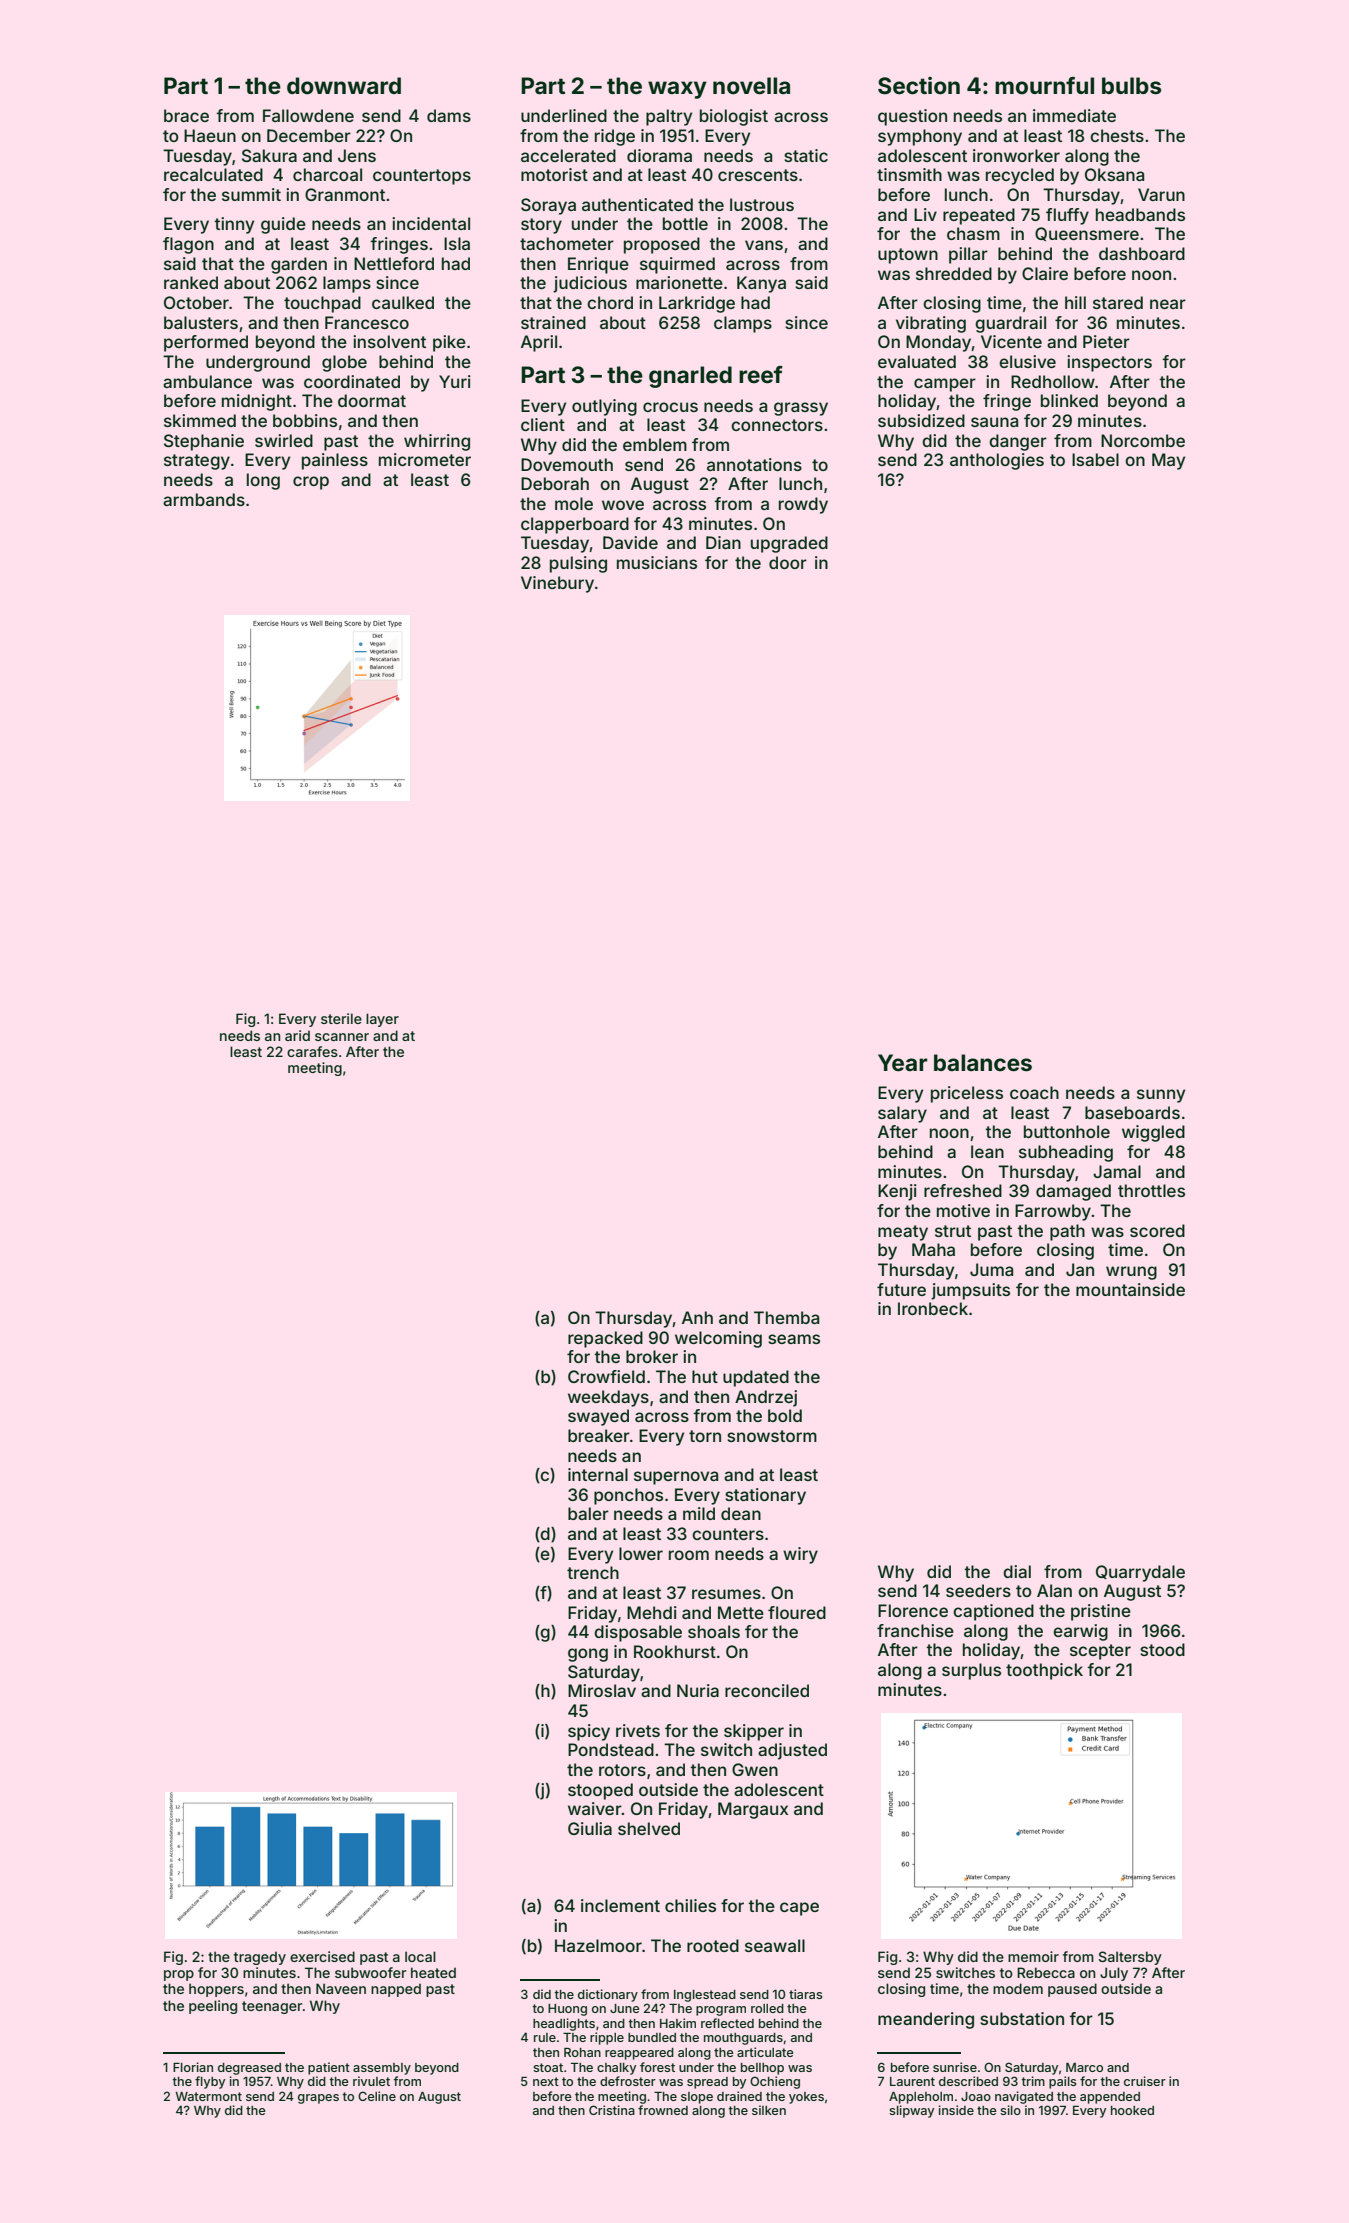 This image has width=1349, height=2223. I want to click on musicians, so click(657, 562).
